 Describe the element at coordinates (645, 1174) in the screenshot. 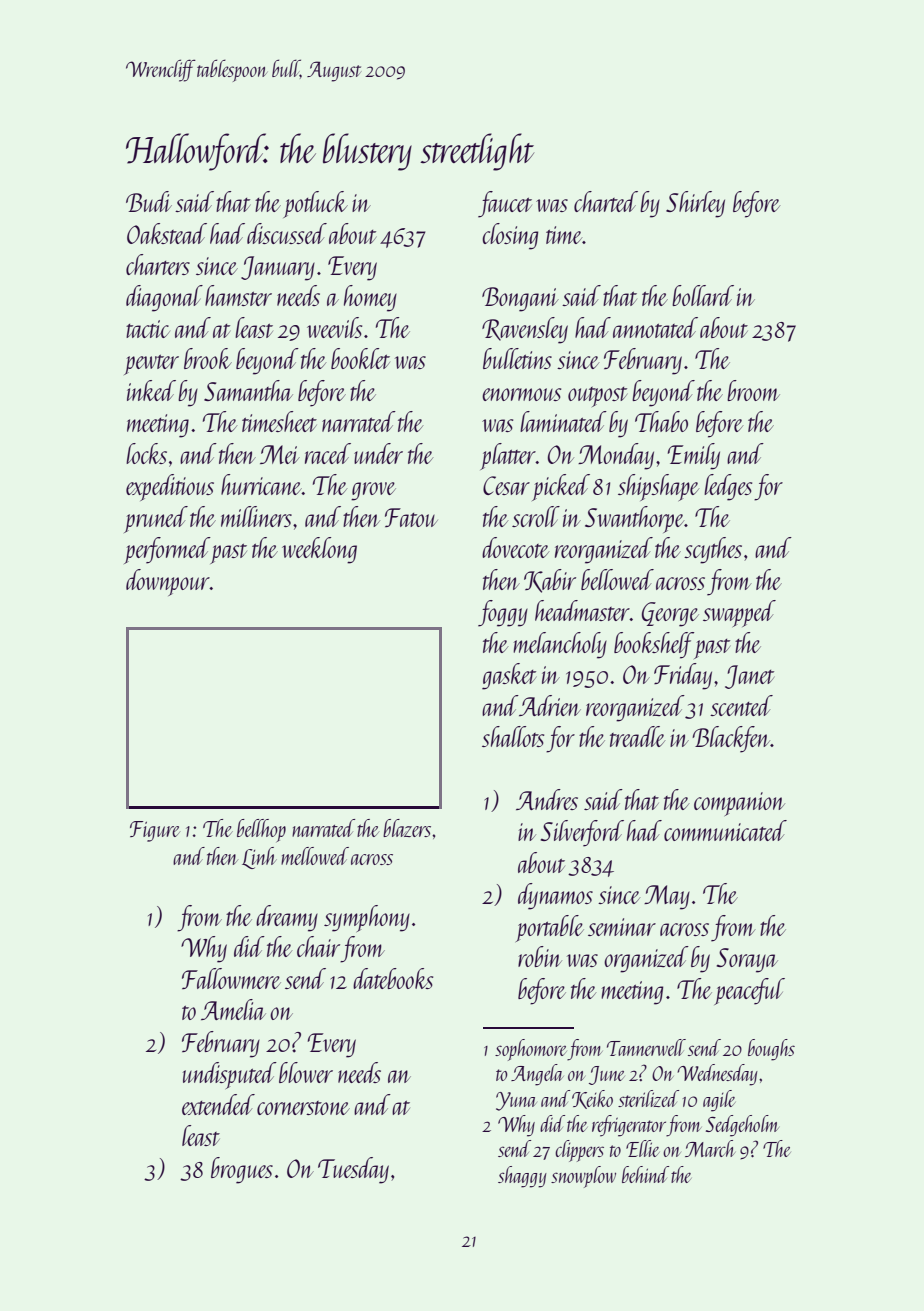

I see `behind` at that location.
